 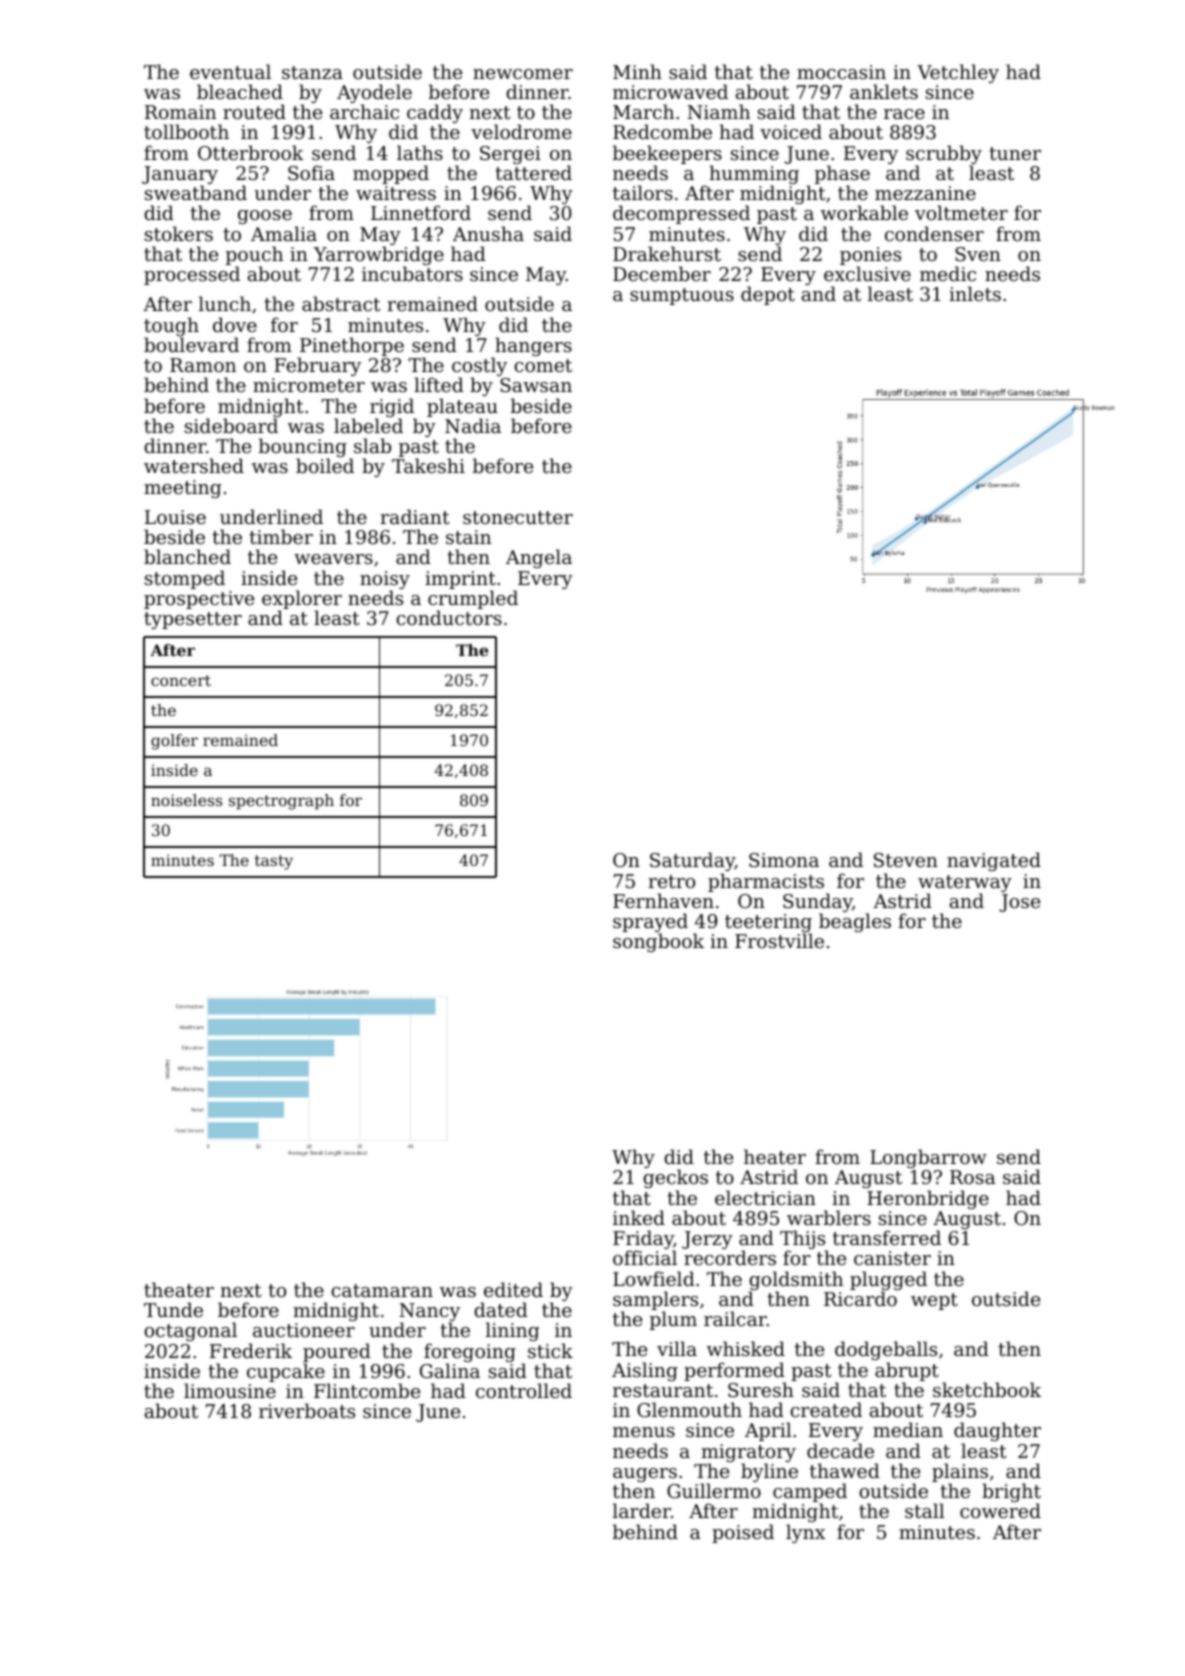 I want to click on sprayed, so click(x=650, y=923).
